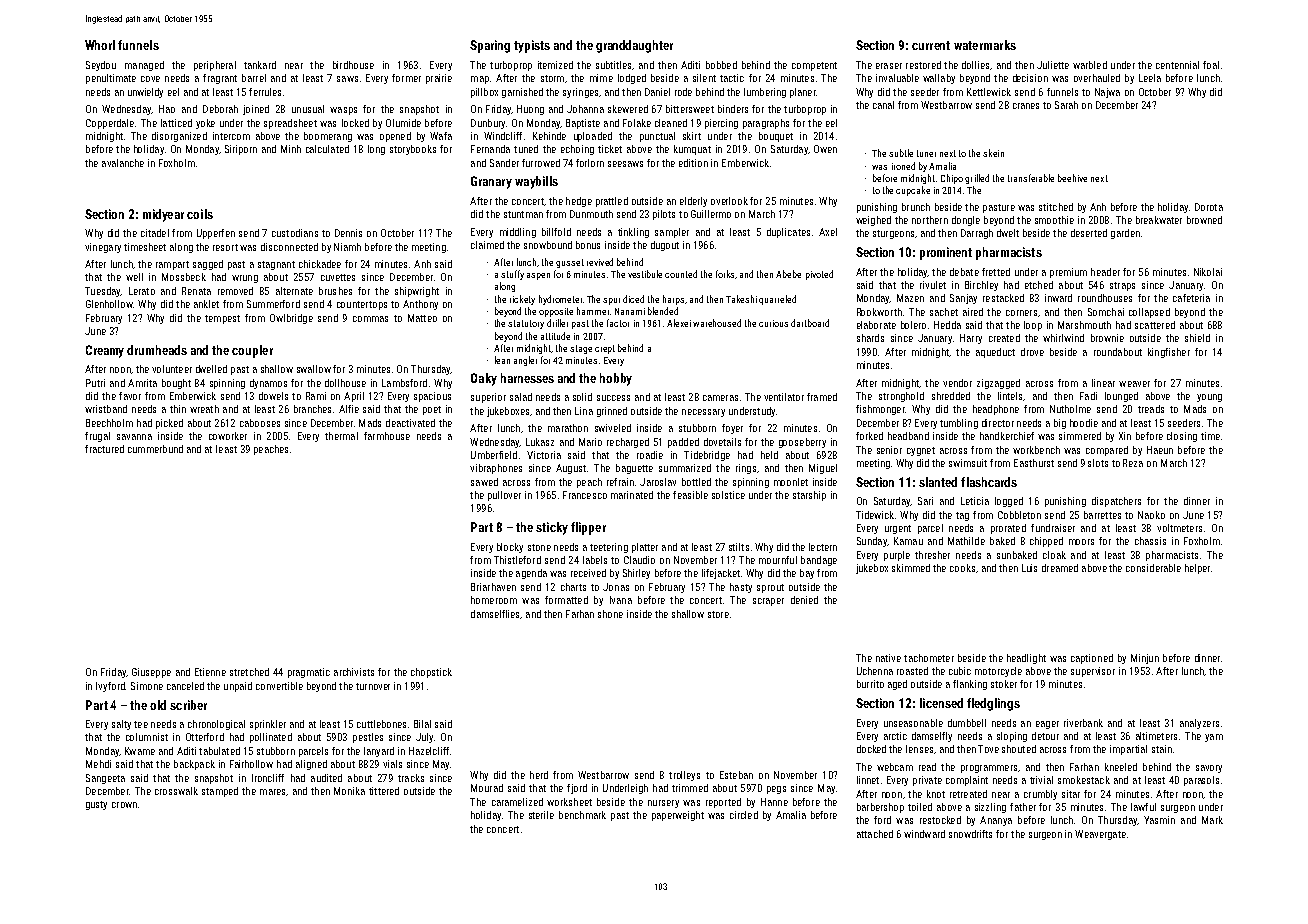 The height and width of the document is (924, 1308). What do you see at coordinates (151, 673) in the document?
I see `Giuseppe` at bounding box center [151, 673].
